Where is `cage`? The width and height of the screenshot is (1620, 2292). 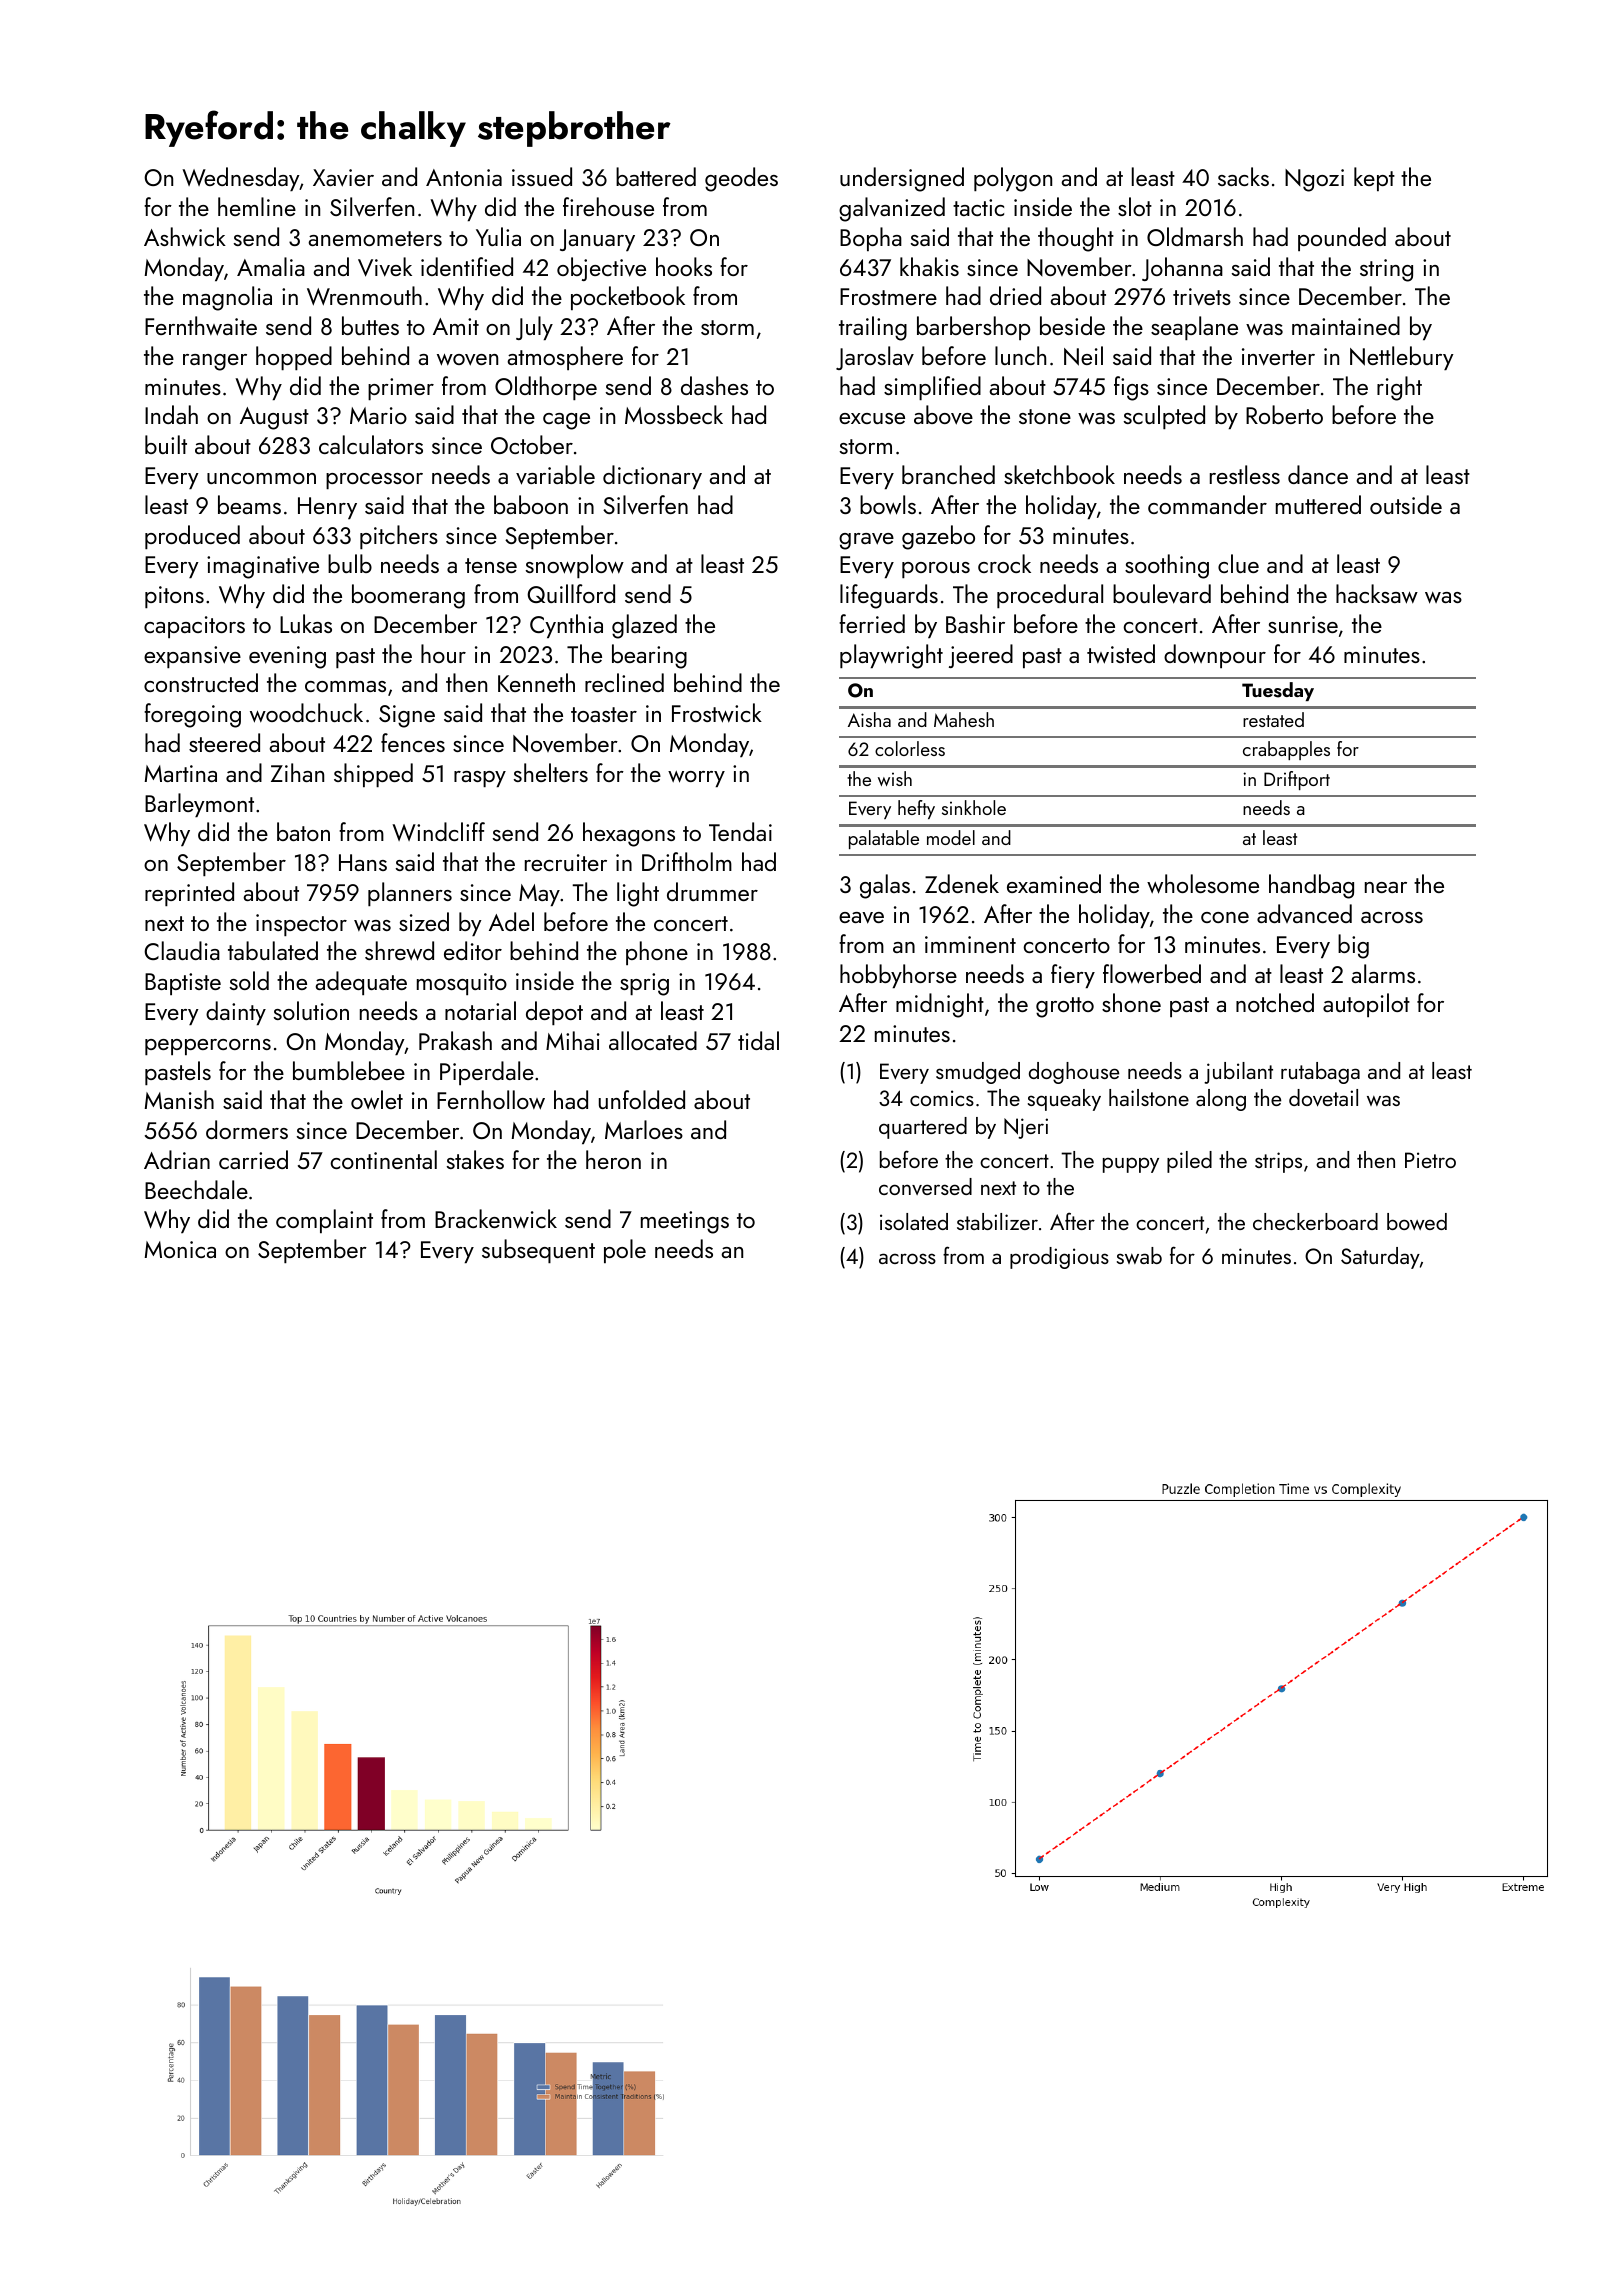
cage is located at coordinates (566, 421).
